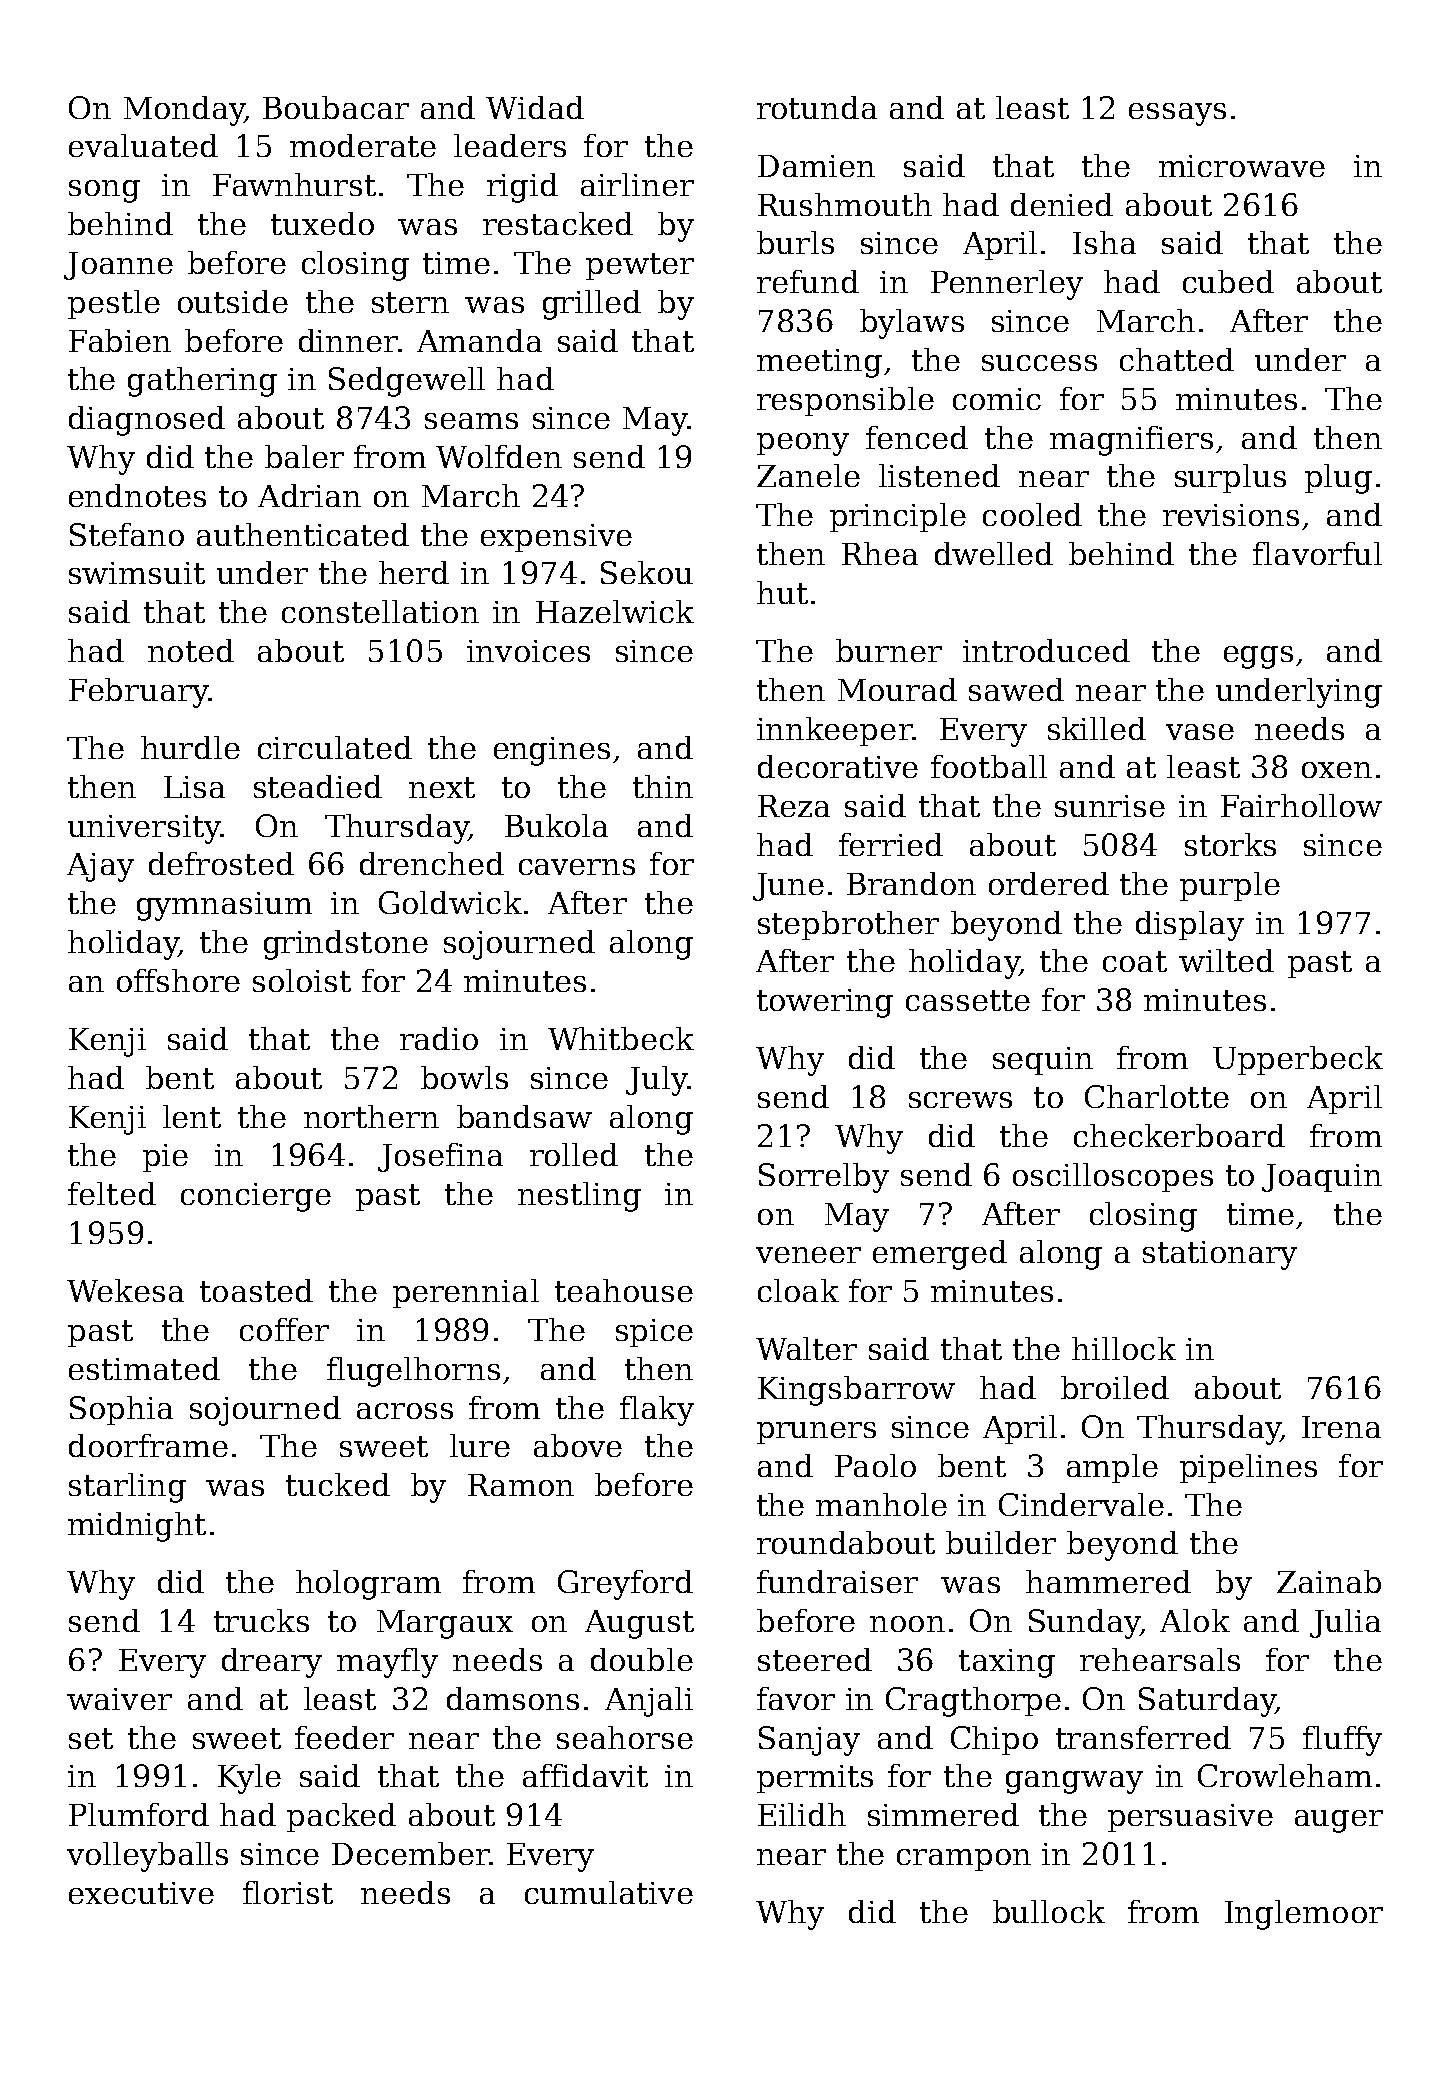  What do you see at coordinates (825, 1003) in the image?
I see `towering` at bounding box center [825, 1003].
